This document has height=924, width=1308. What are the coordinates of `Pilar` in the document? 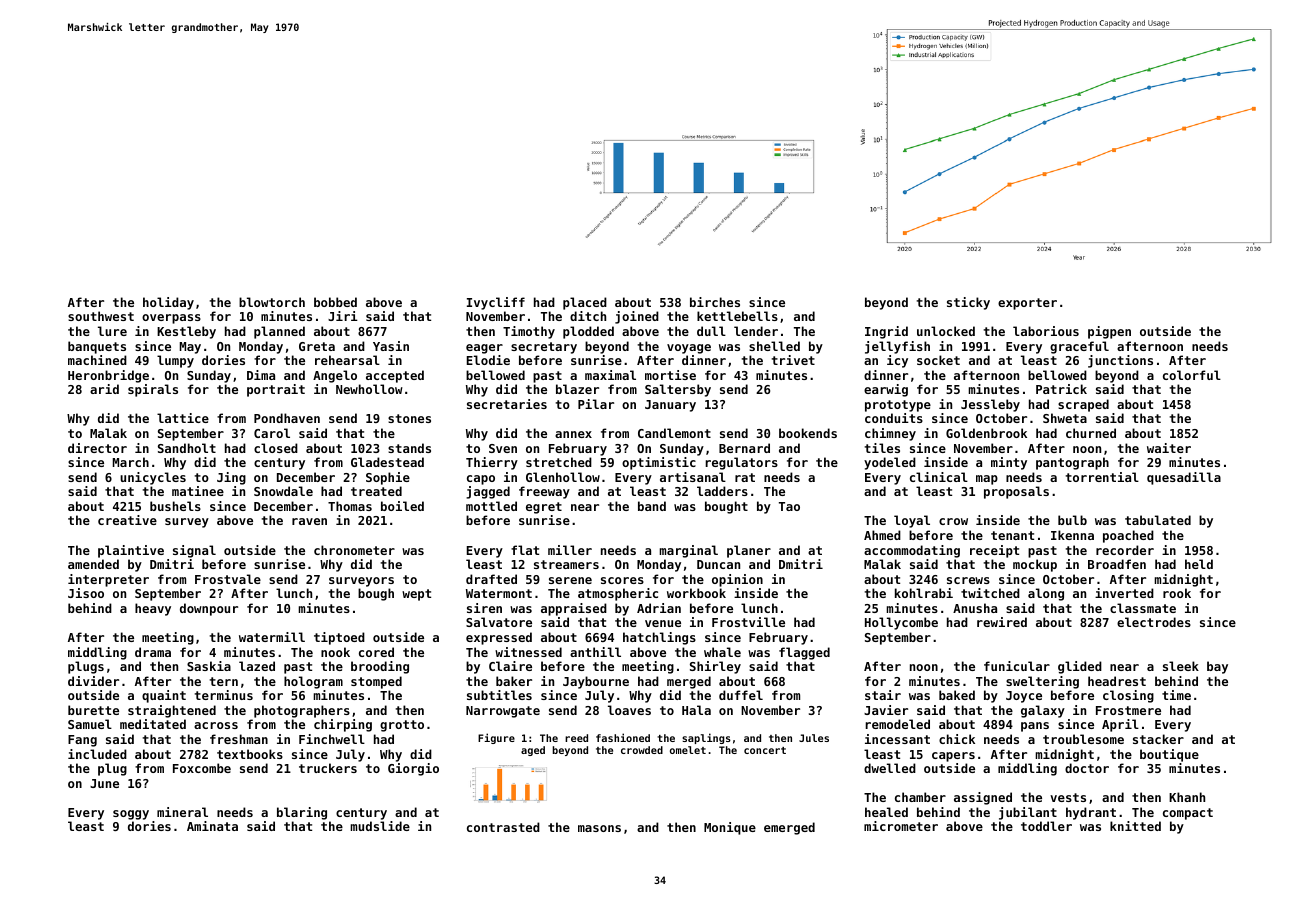 It's located at (596, 404).
